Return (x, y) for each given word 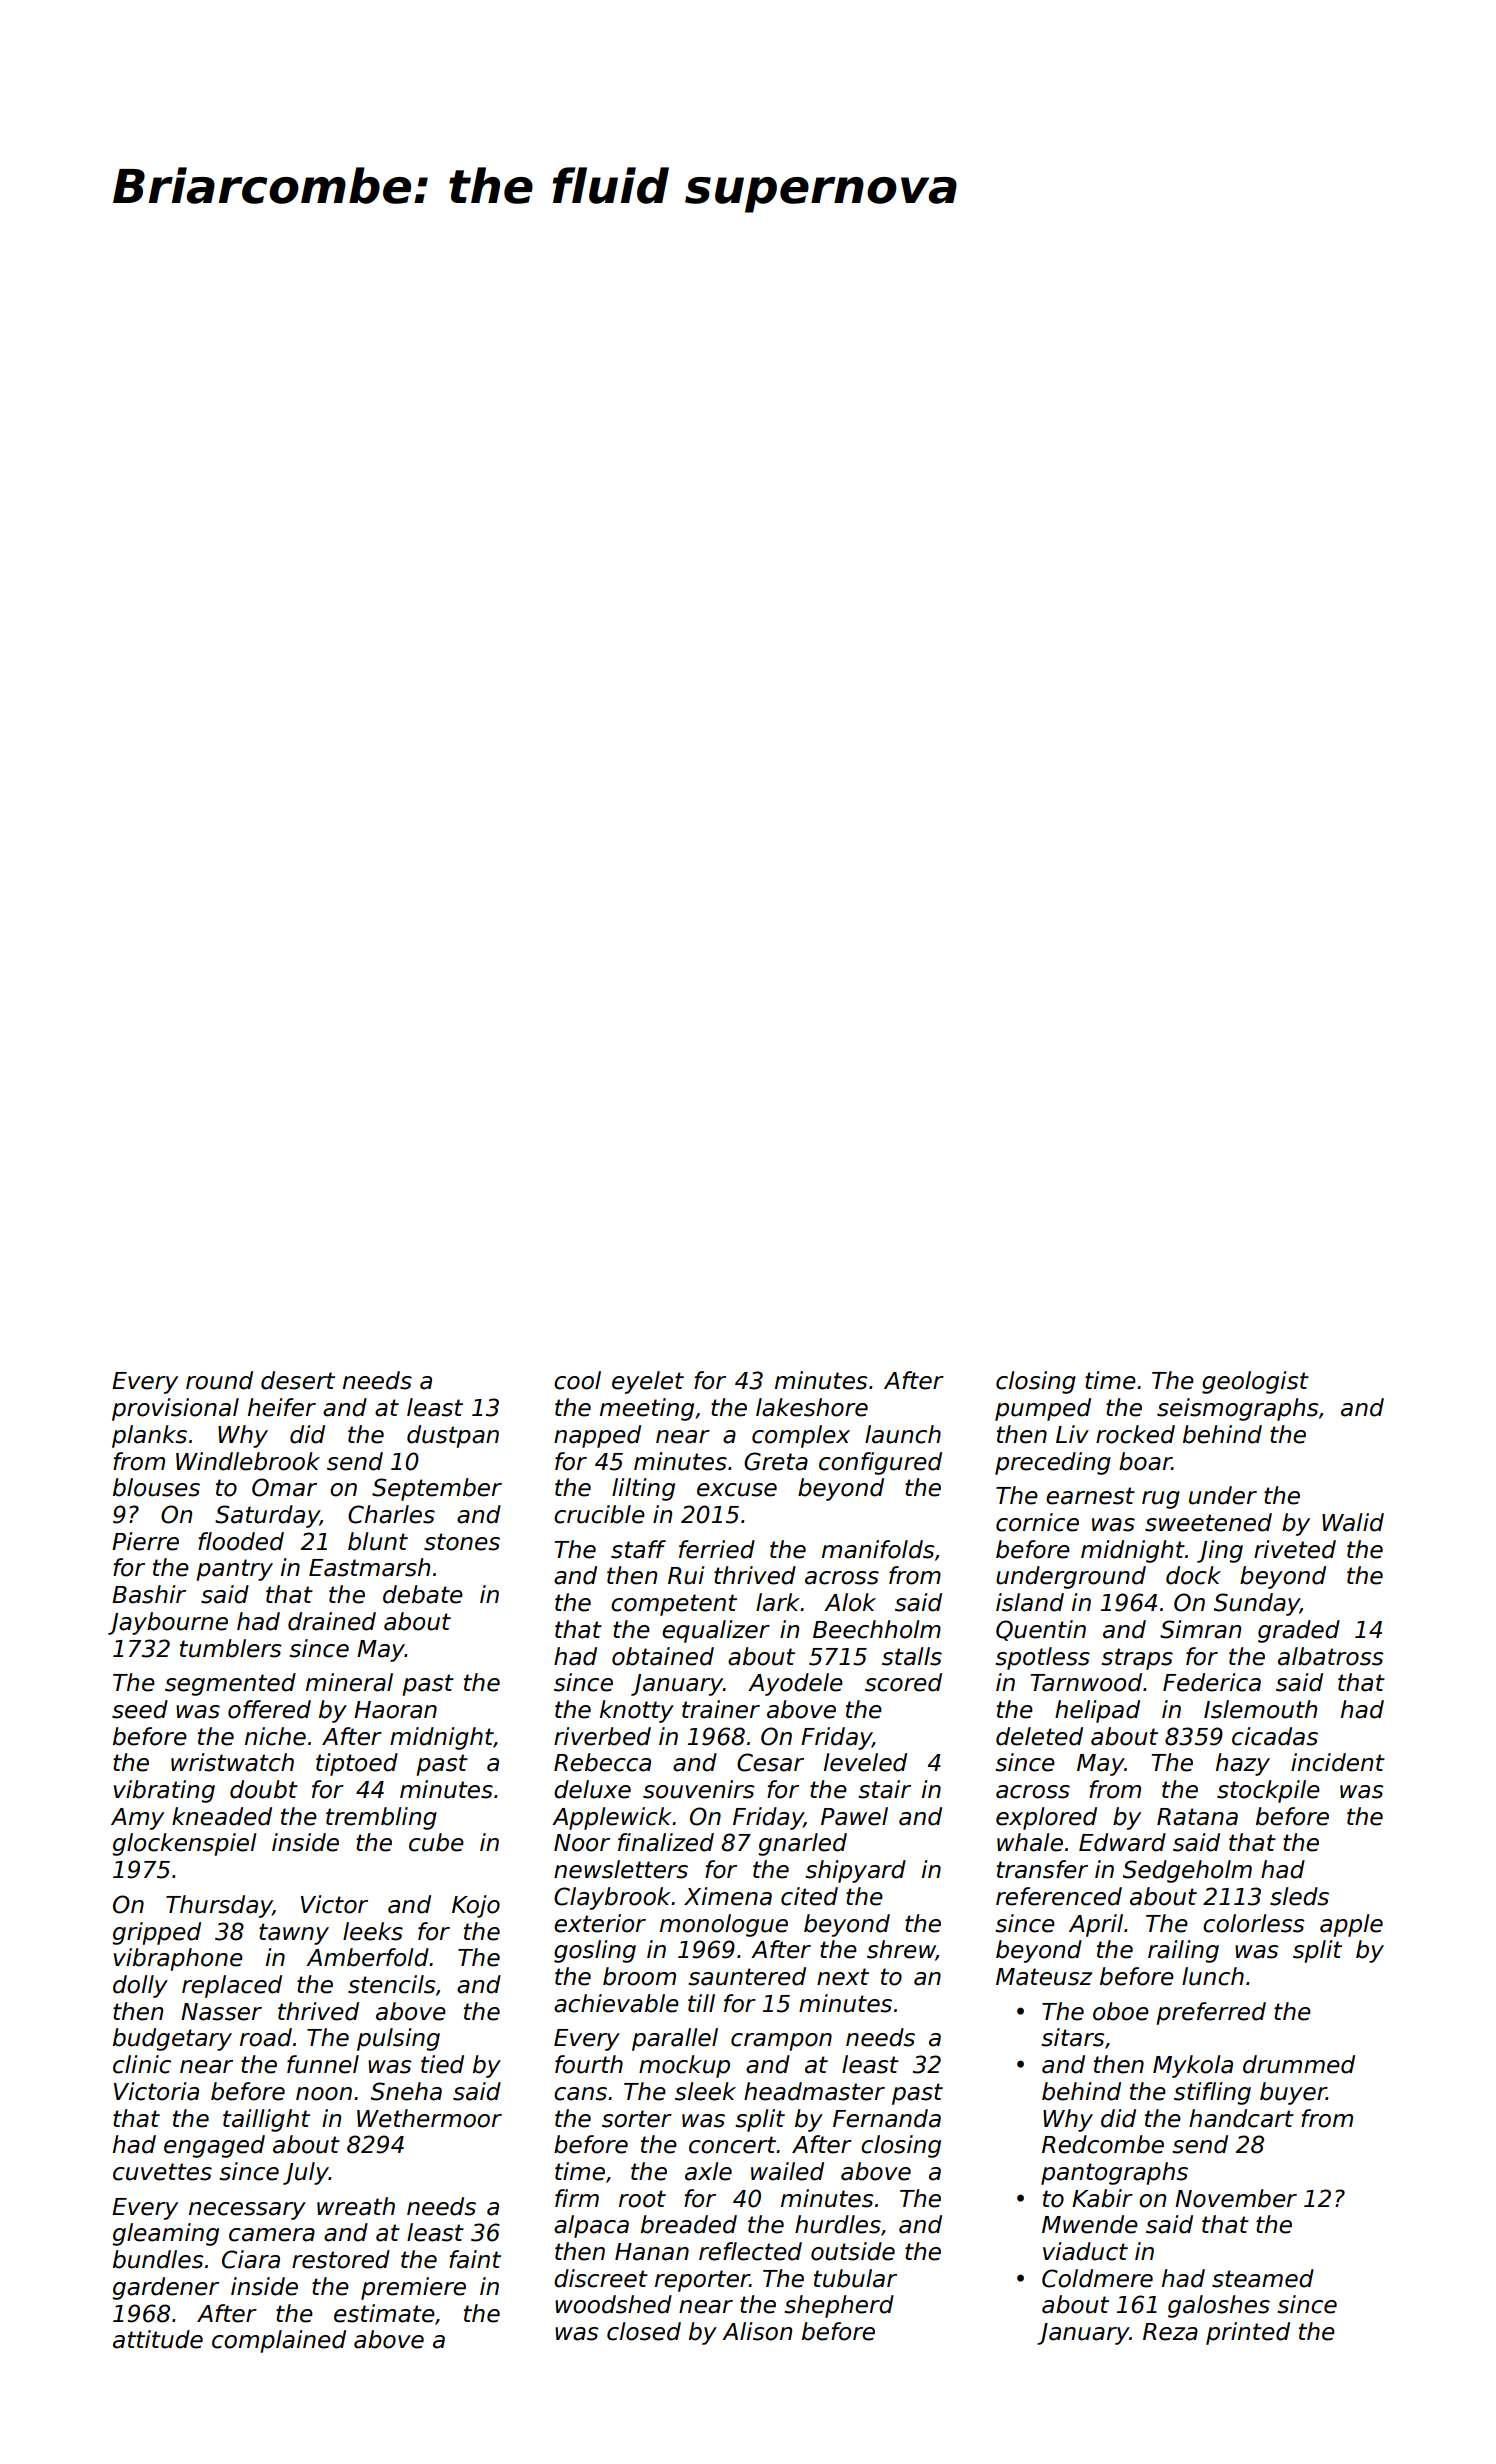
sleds (1299, 1896)
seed (140, 1709)
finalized (666, 1842)
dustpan (453, 1436)
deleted (1039, 1736)
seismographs (1238, 1409)
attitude (158, 2339)
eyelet (648, 1382)
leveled (865, 1762)
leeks (373, 1931)
